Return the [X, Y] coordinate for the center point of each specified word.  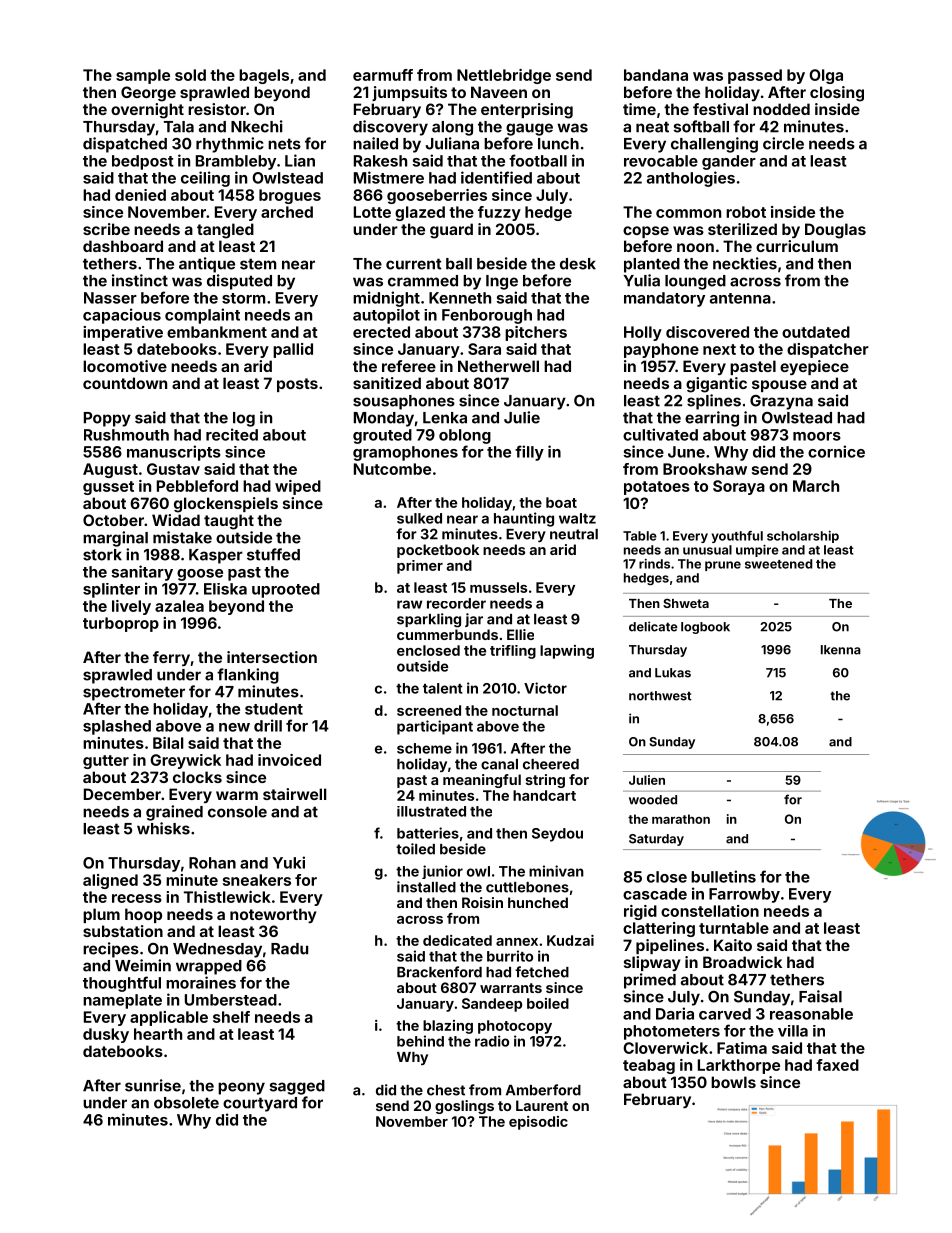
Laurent [542, 1105]
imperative [123, 333]
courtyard [260, 1104]
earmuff [383, 75]
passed [755, 76]
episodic [538, 1123]
